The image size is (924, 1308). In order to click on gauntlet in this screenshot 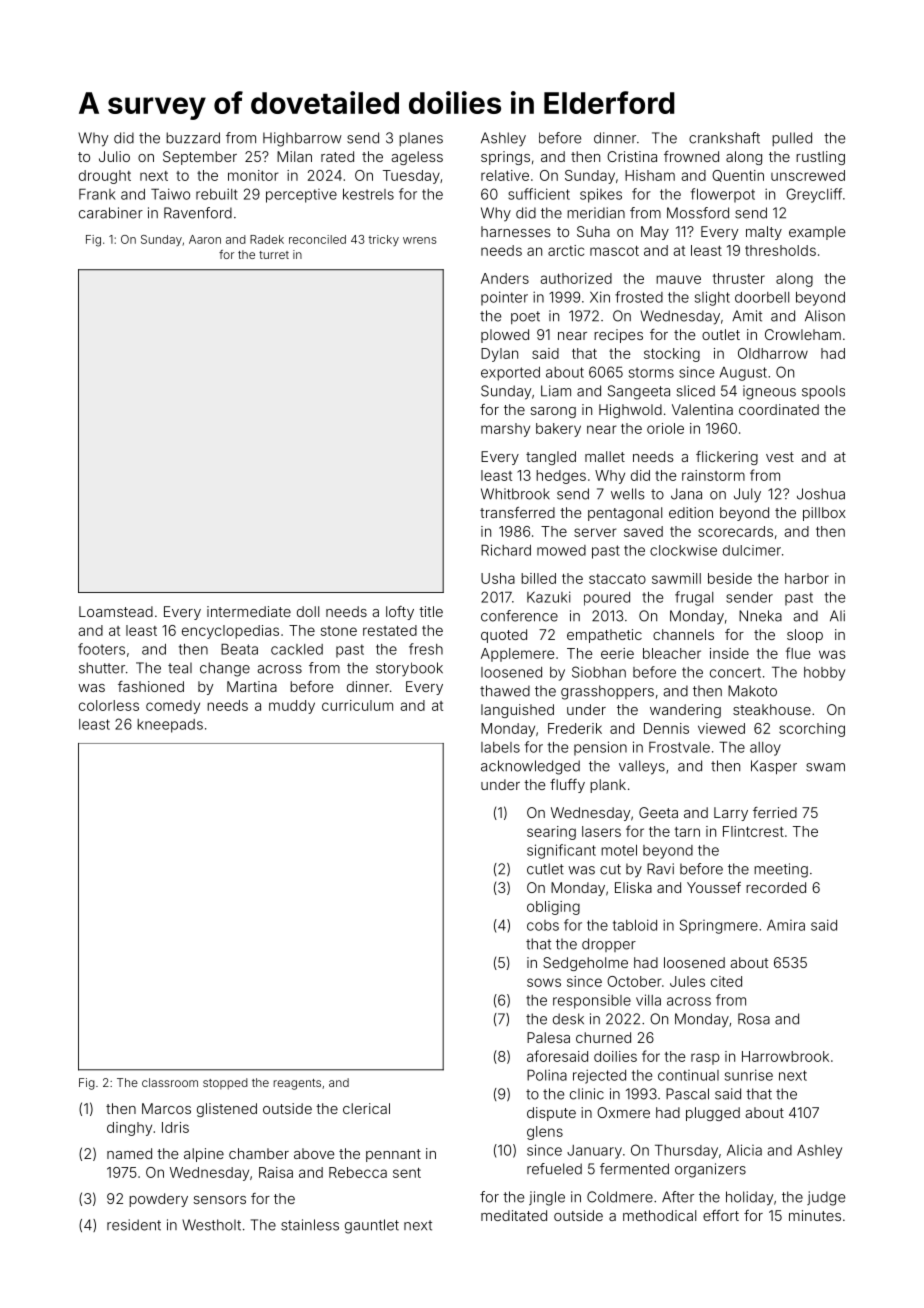, I will do `click(372, 1226)`.
